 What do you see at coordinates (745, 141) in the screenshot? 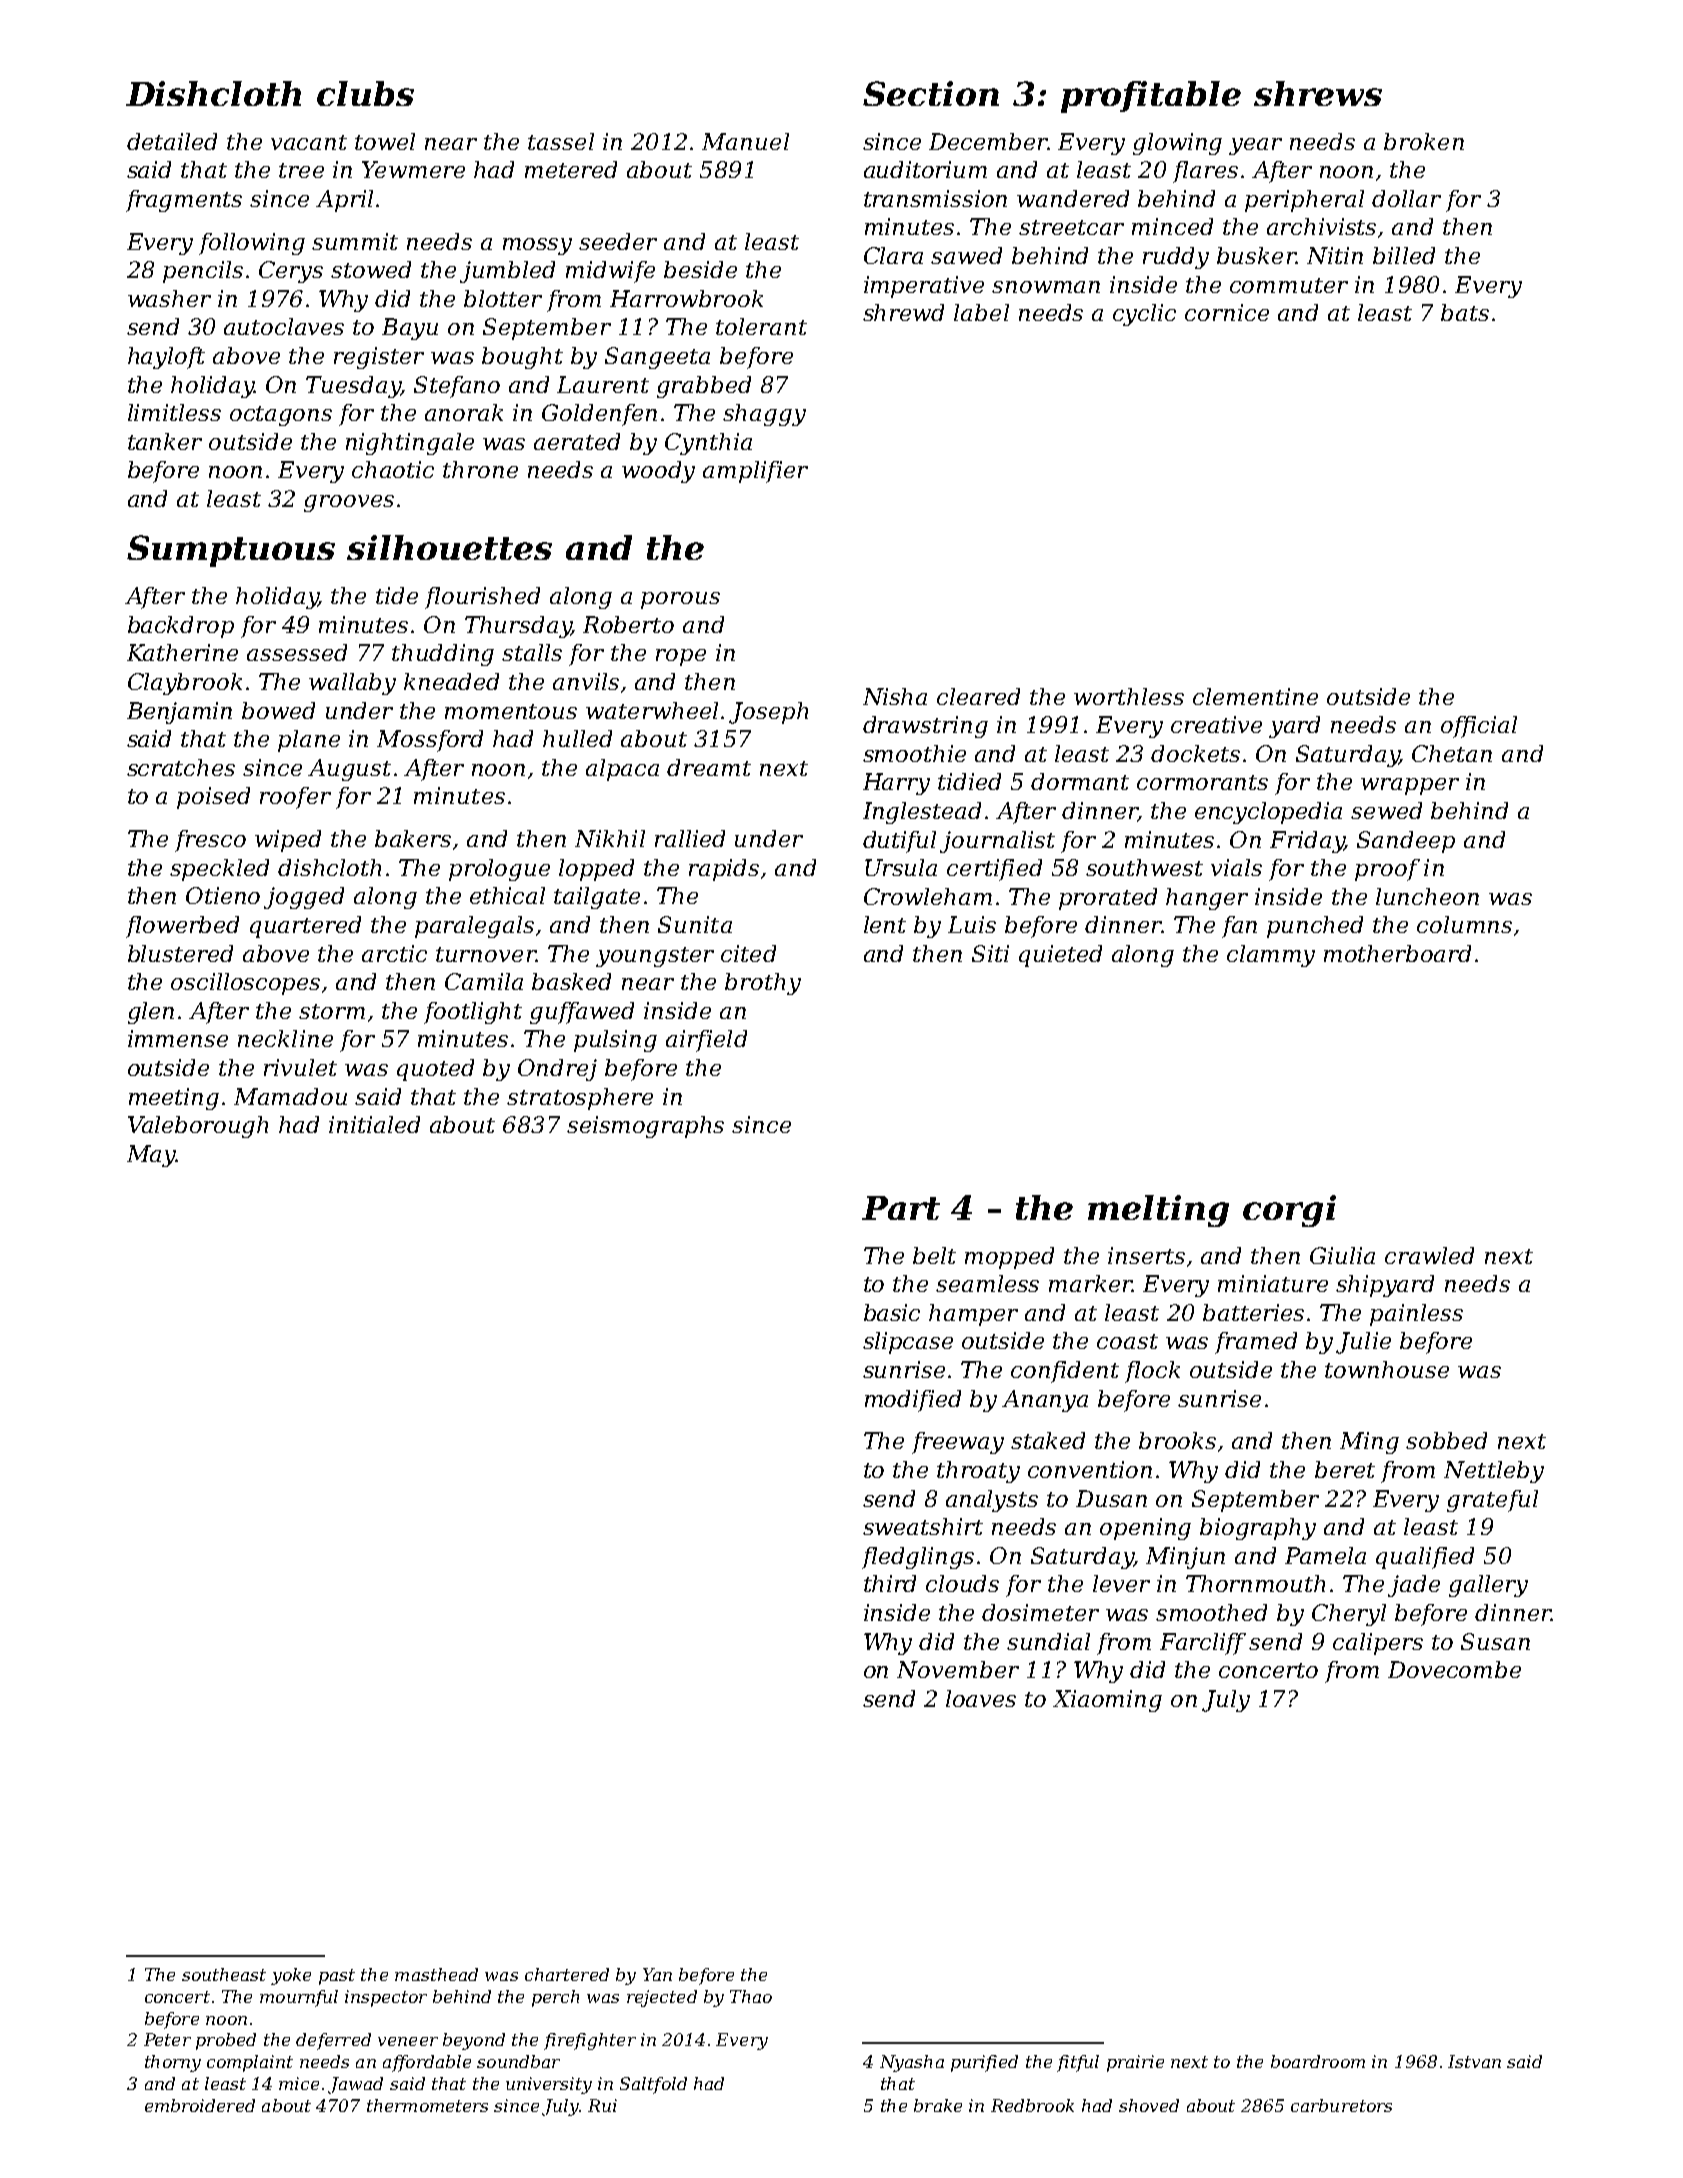
I see `Manuel` at bounding box center [745, 141].
